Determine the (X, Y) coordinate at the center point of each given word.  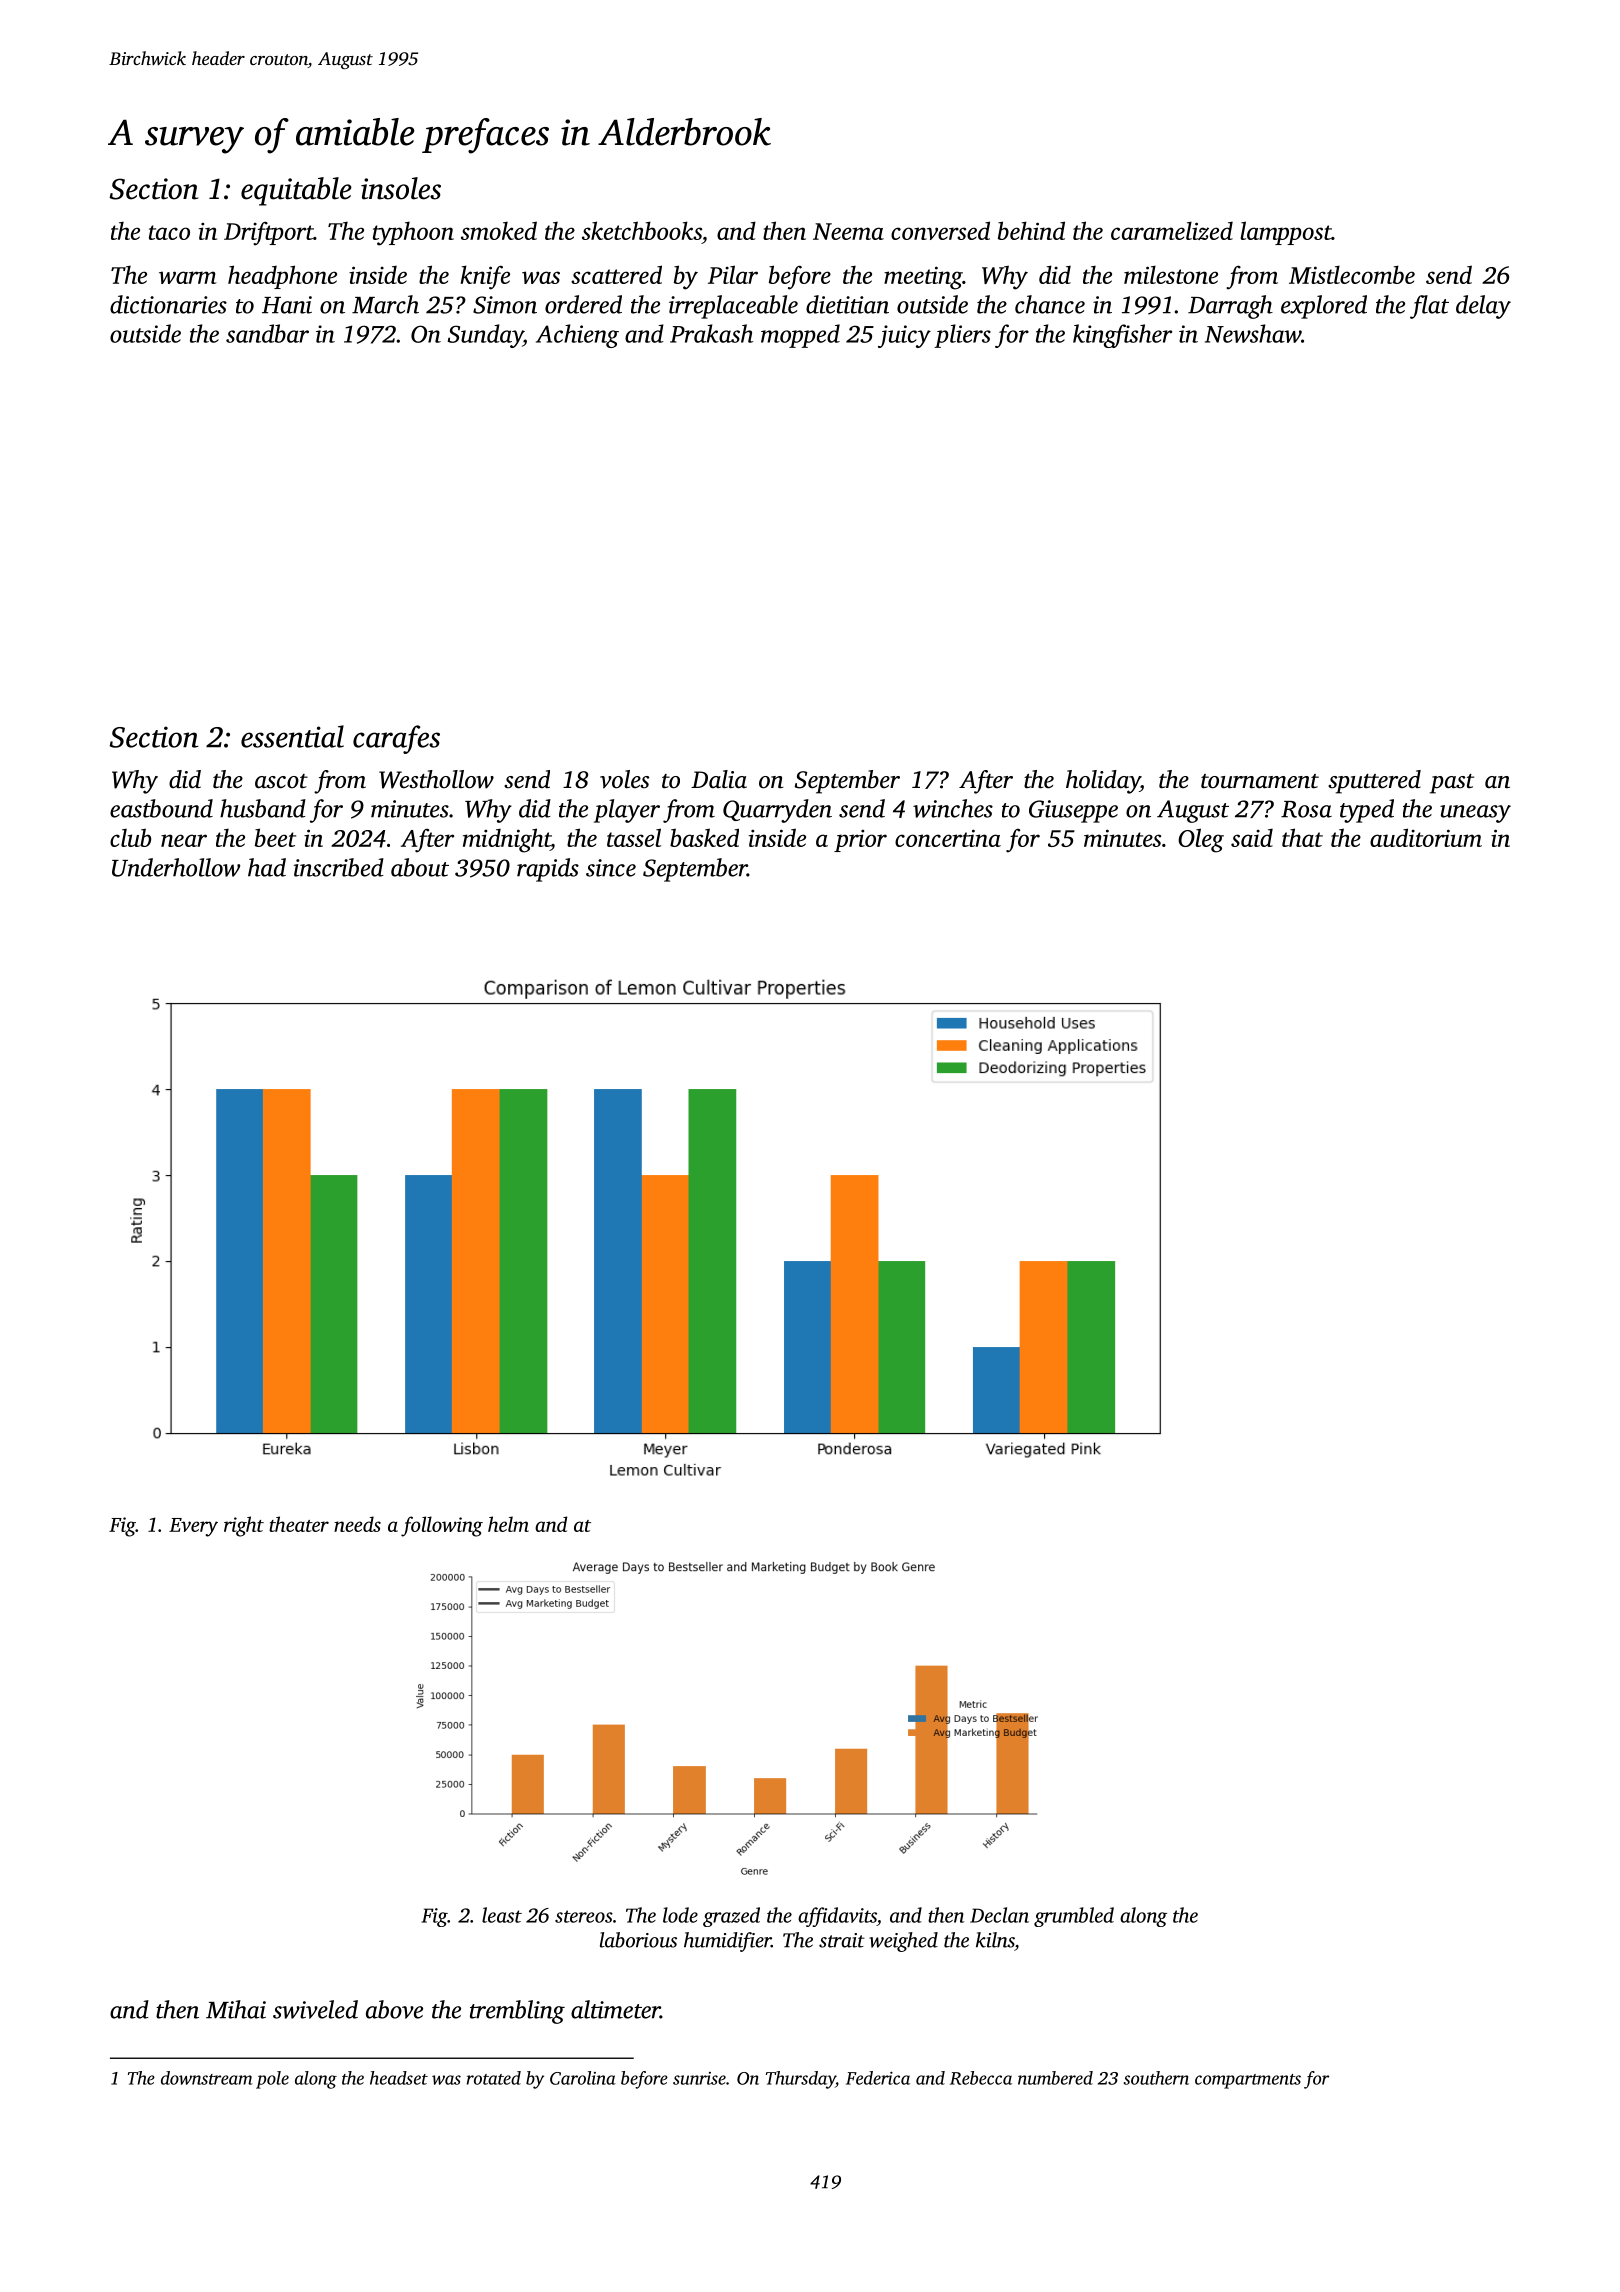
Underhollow (176, 867)
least (502, 1915)
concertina (948, 838)
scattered (616, 274)
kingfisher (1122, 336)
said (1252, 838)
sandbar (267, 333)
